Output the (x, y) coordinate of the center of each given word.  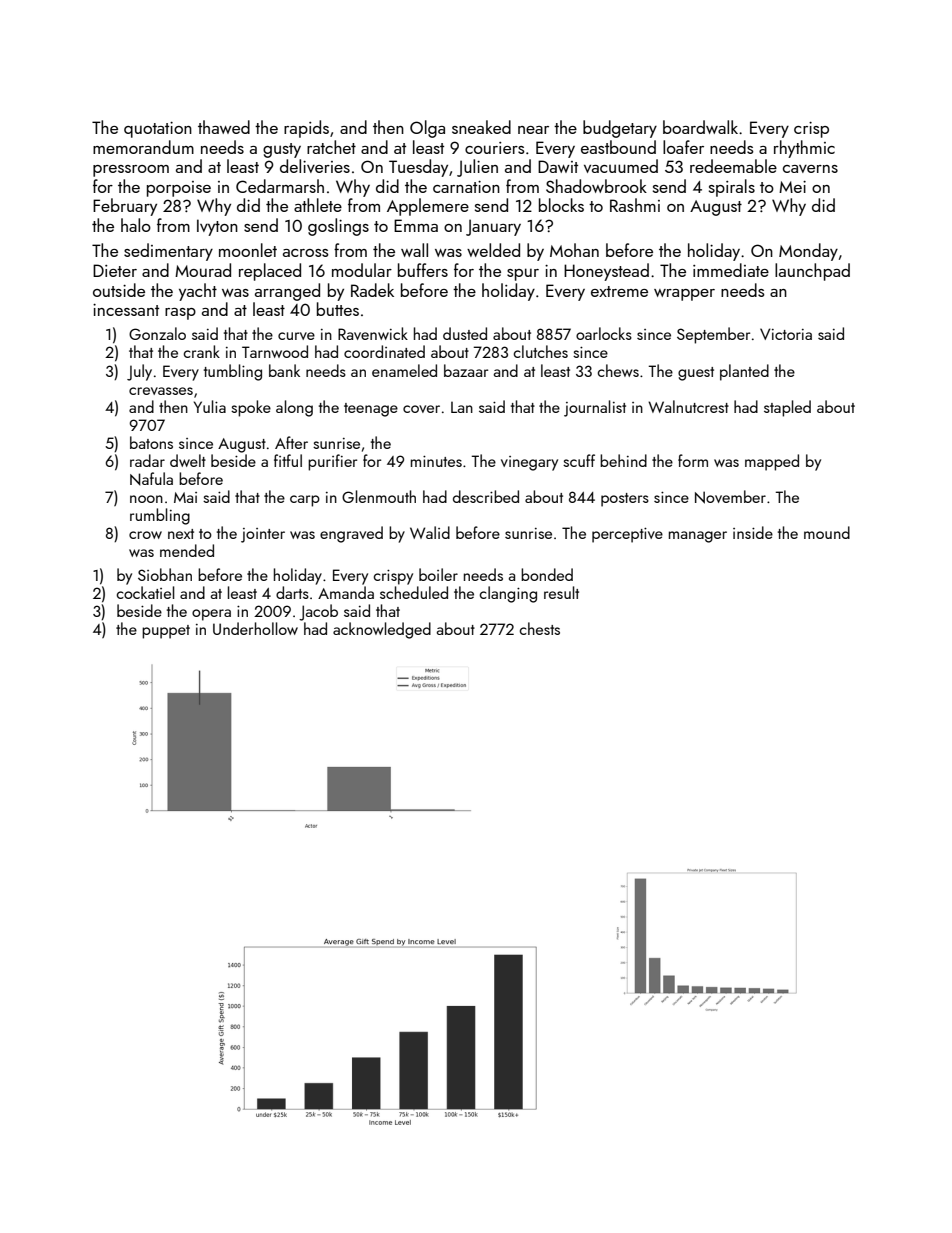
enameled (404, 370)
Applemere (428, 207)
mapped (772, 462)
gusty (282, 150)
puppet (166, 632)
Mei (792, 187)
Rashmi (635, 205)
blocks (561, 205)
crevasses (161, 391)
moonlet (248, 250)
